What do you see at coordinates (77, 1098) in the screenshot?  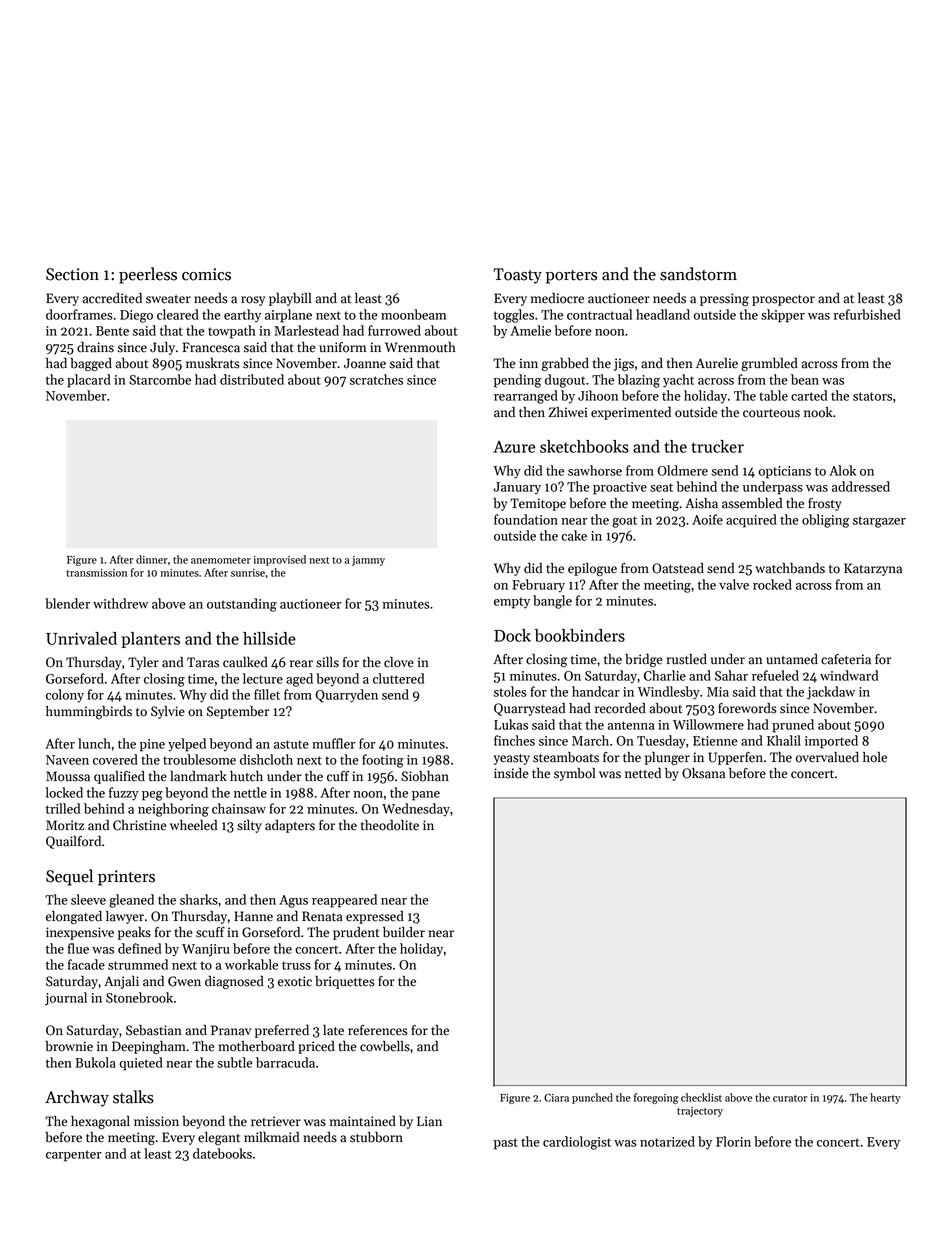 I see `Archway` at bounding box center [77, 1098].
